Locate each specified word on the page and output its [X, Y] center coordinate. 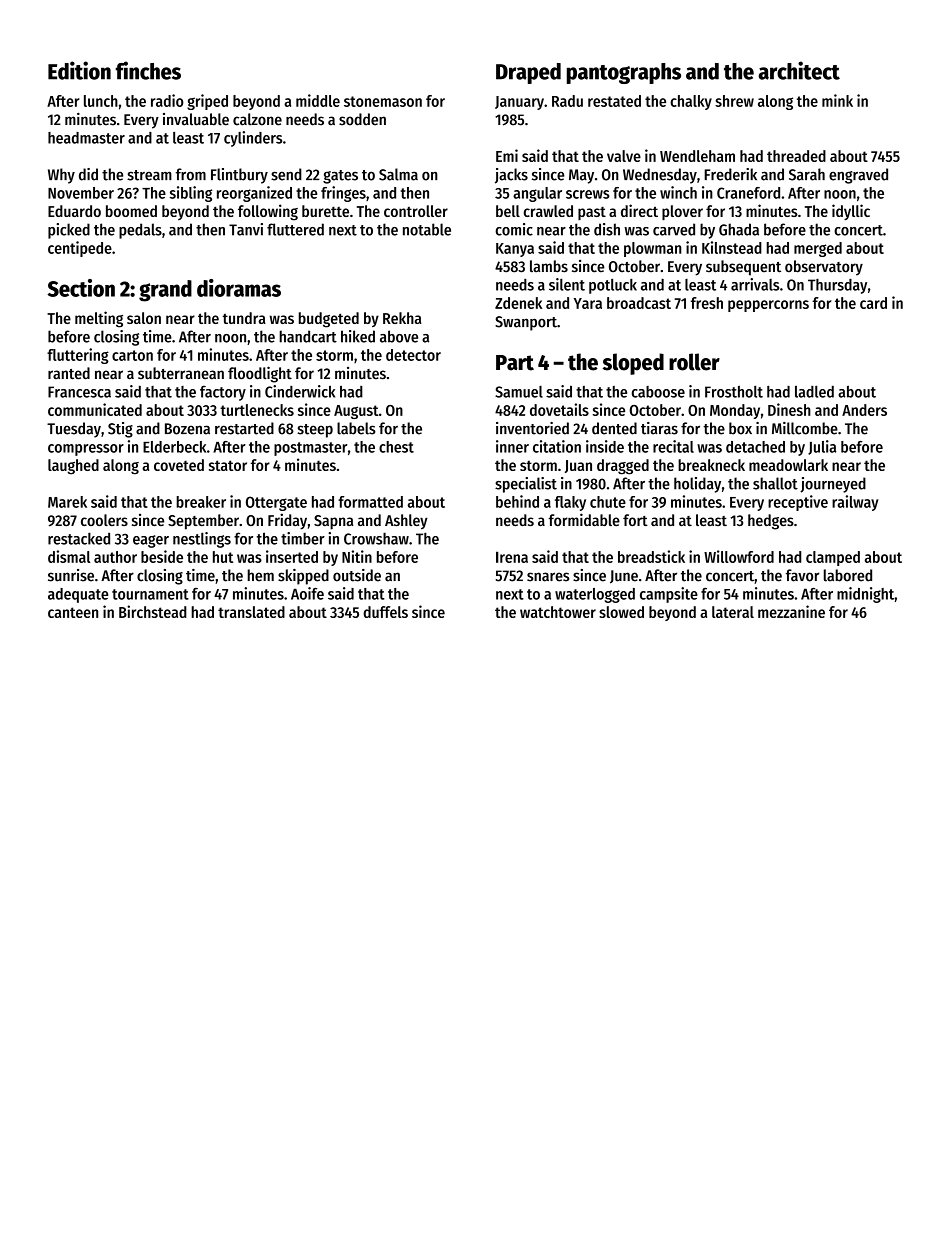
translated [251, 612]
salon [144, 318]
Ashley [406, 522]
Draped [528, 73]
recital [673, 446]
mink [837, 100]
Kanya [515, 250]
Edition [79, 70]
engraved [858, 176]
